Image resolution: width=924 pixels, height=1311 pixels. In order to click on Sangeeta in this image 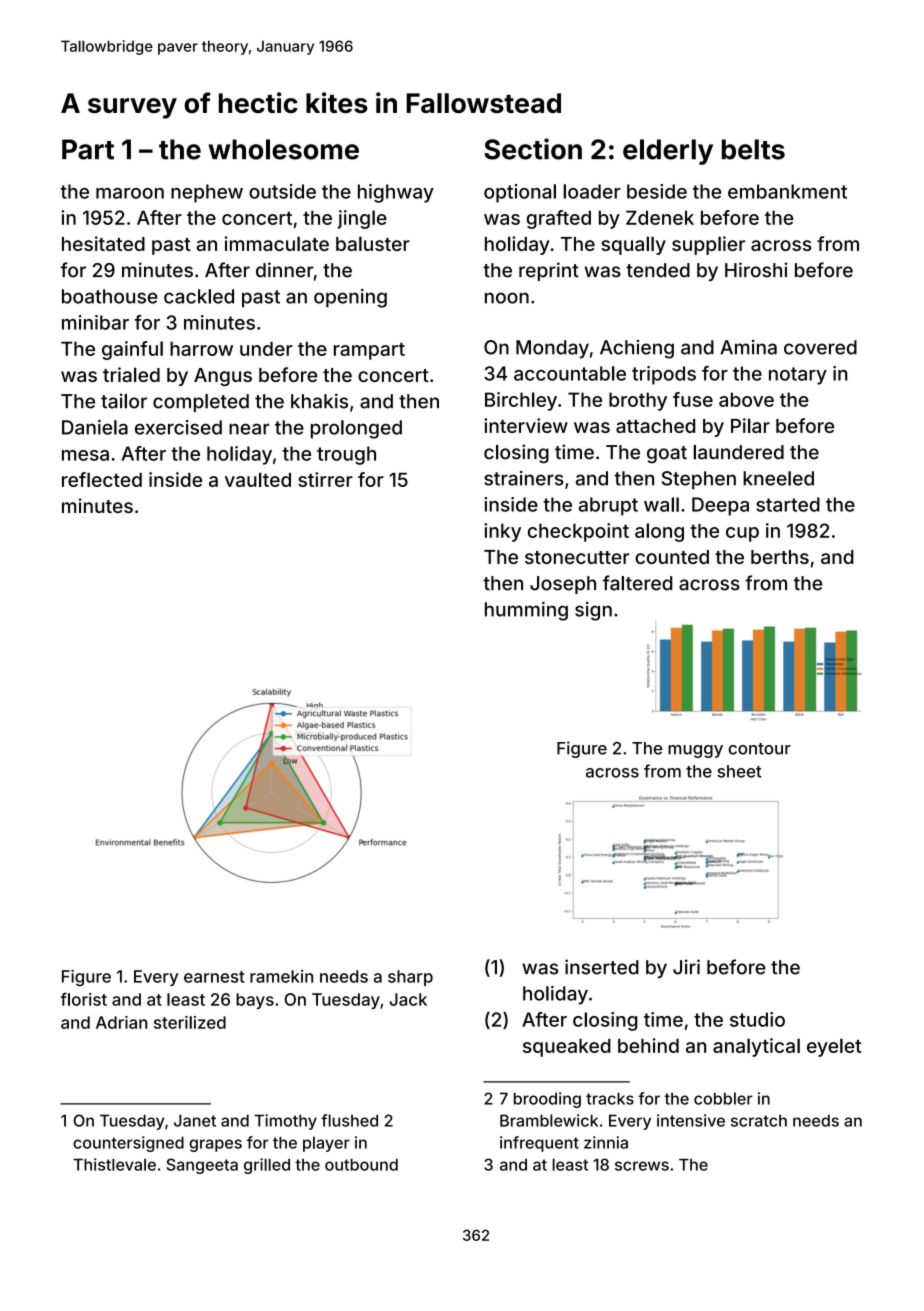, I will do `click(202, 1166)`.
